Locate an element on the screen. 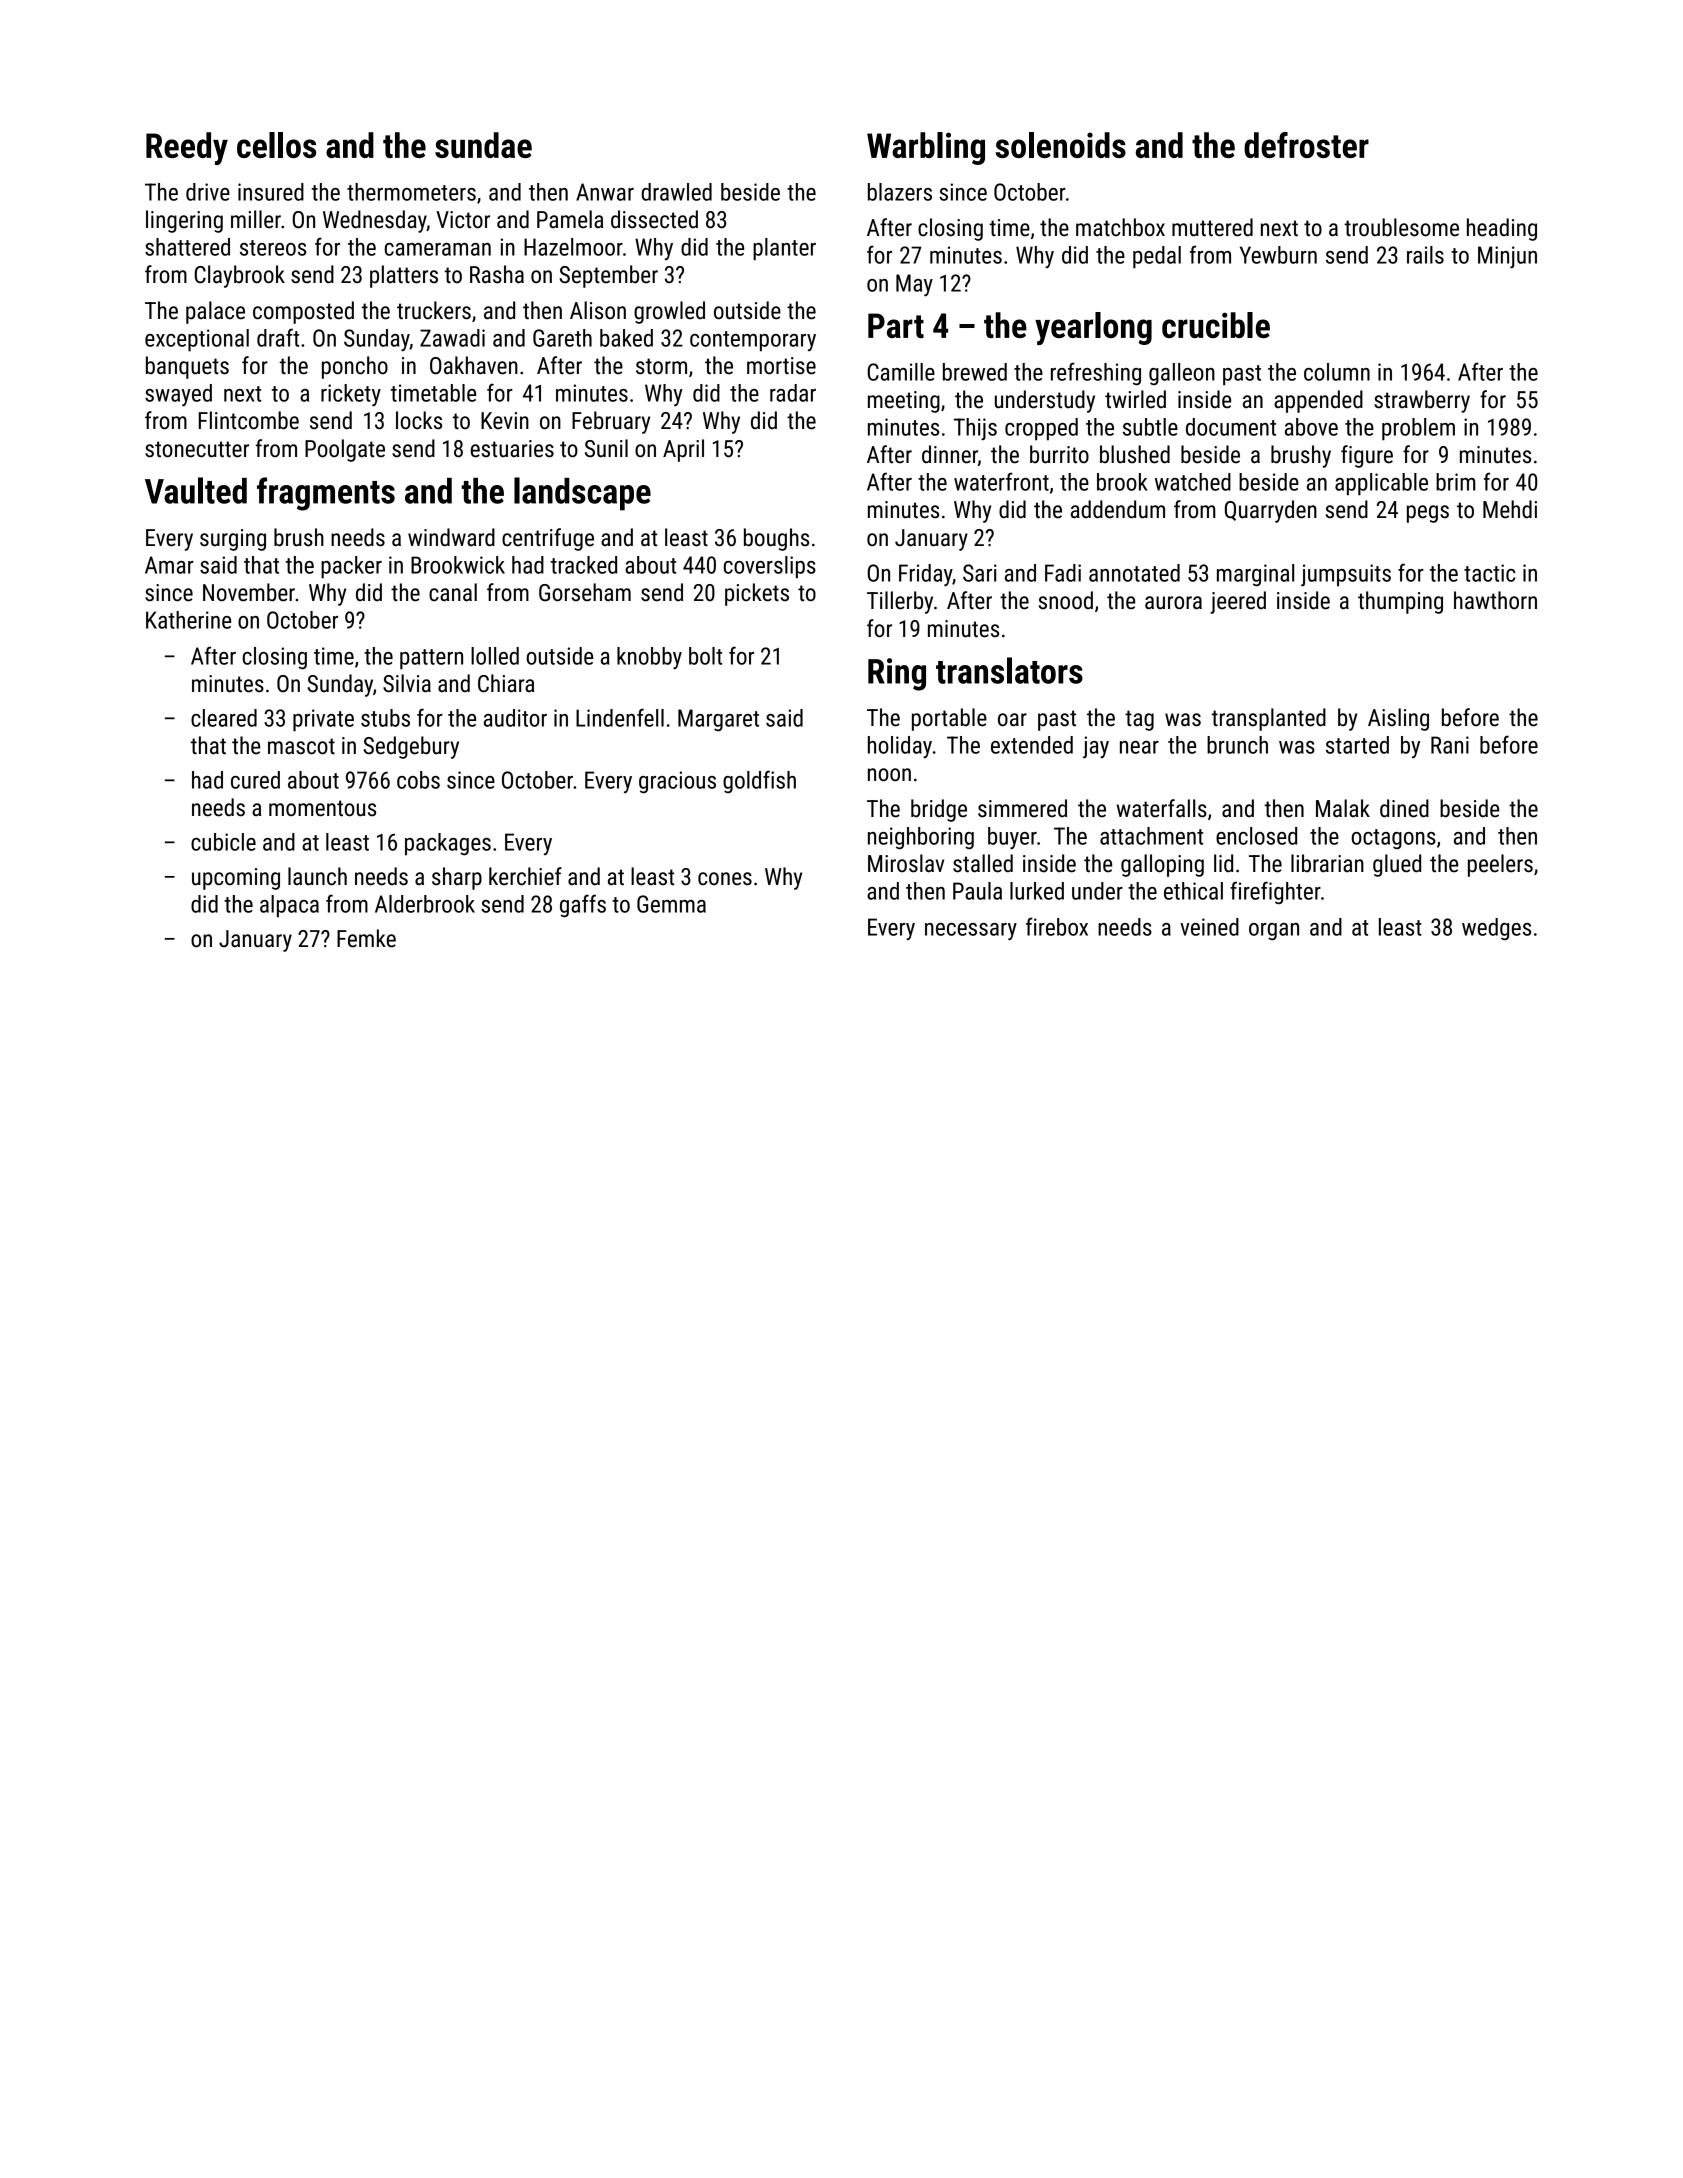 The image size is (1683, 2178). solenoids is located at coordinates (1060, 145).
